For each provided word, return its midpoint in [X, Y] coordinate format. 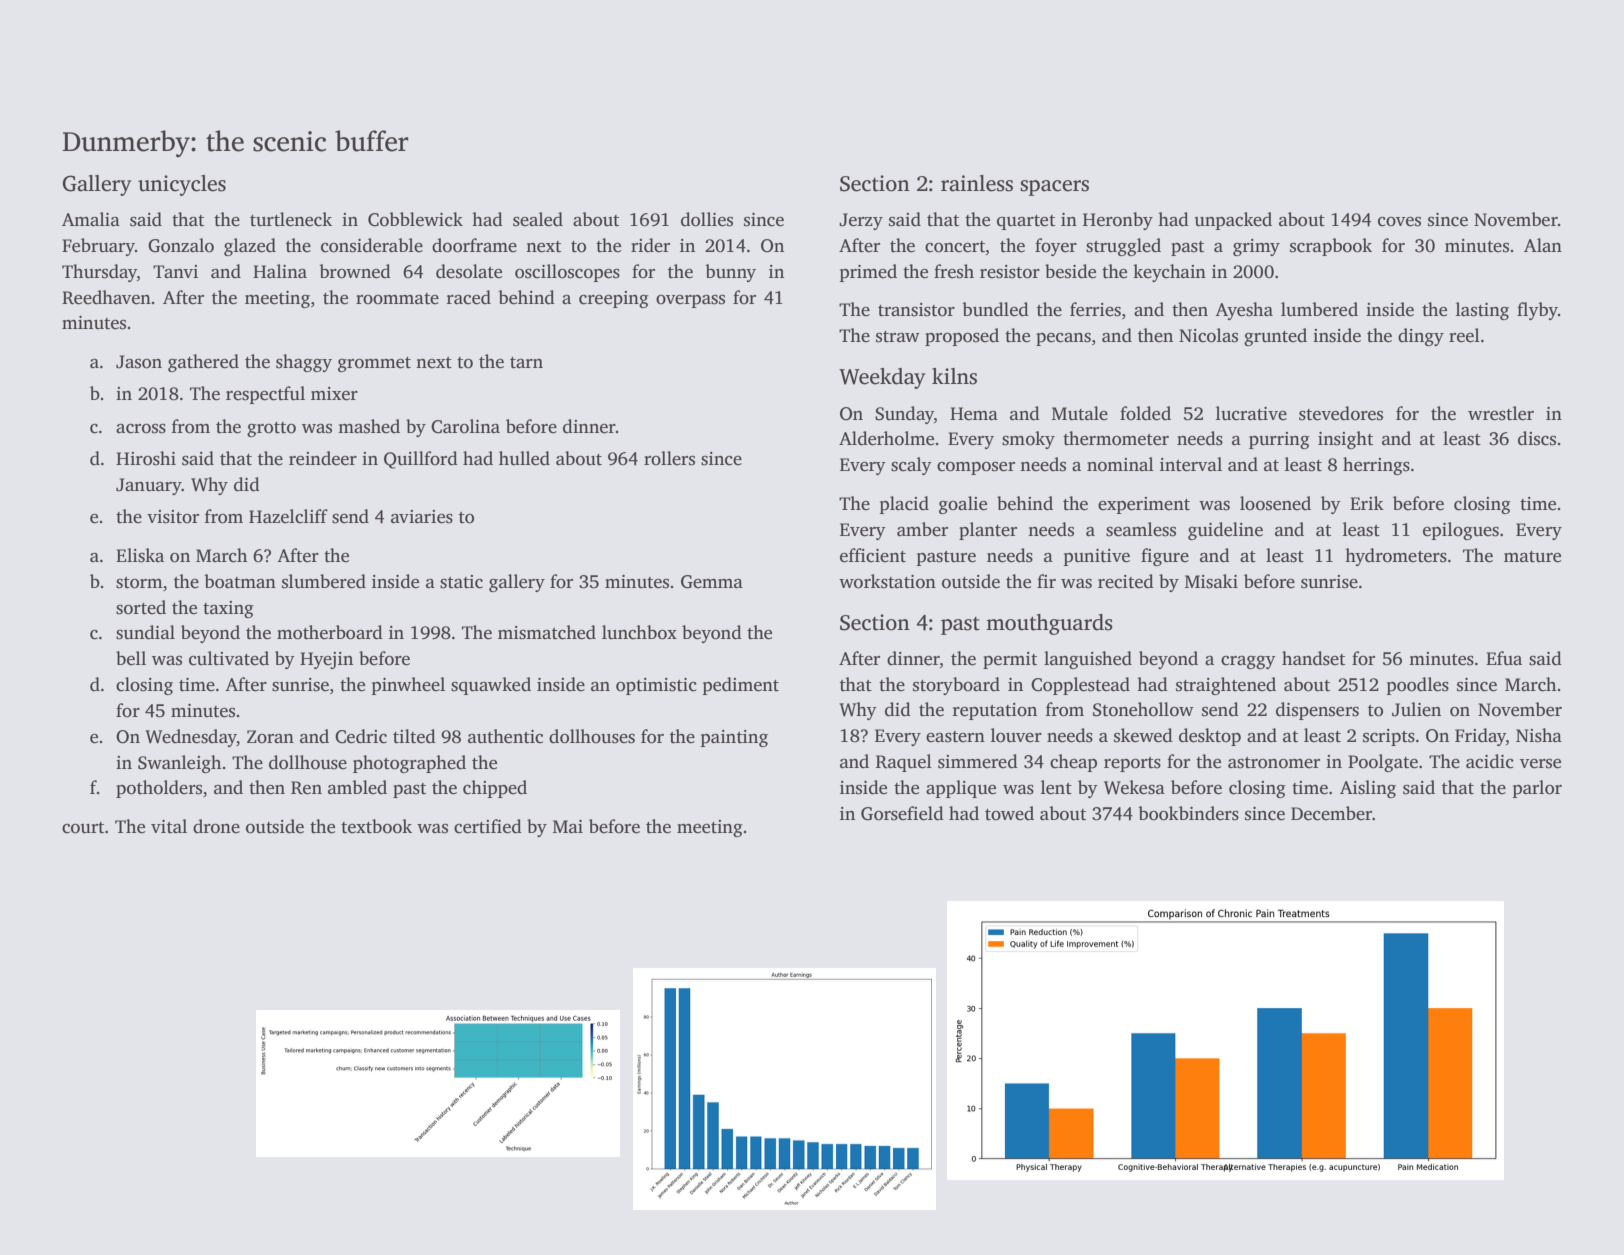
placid [904, 505]
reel [1464, 335]
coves [1399, 222]
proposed [962, 337]
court [83, 828]
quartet [1026, 222]
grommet [374, 364]
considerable [372, 245]
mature [1532, 557]
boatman [240, 581]
